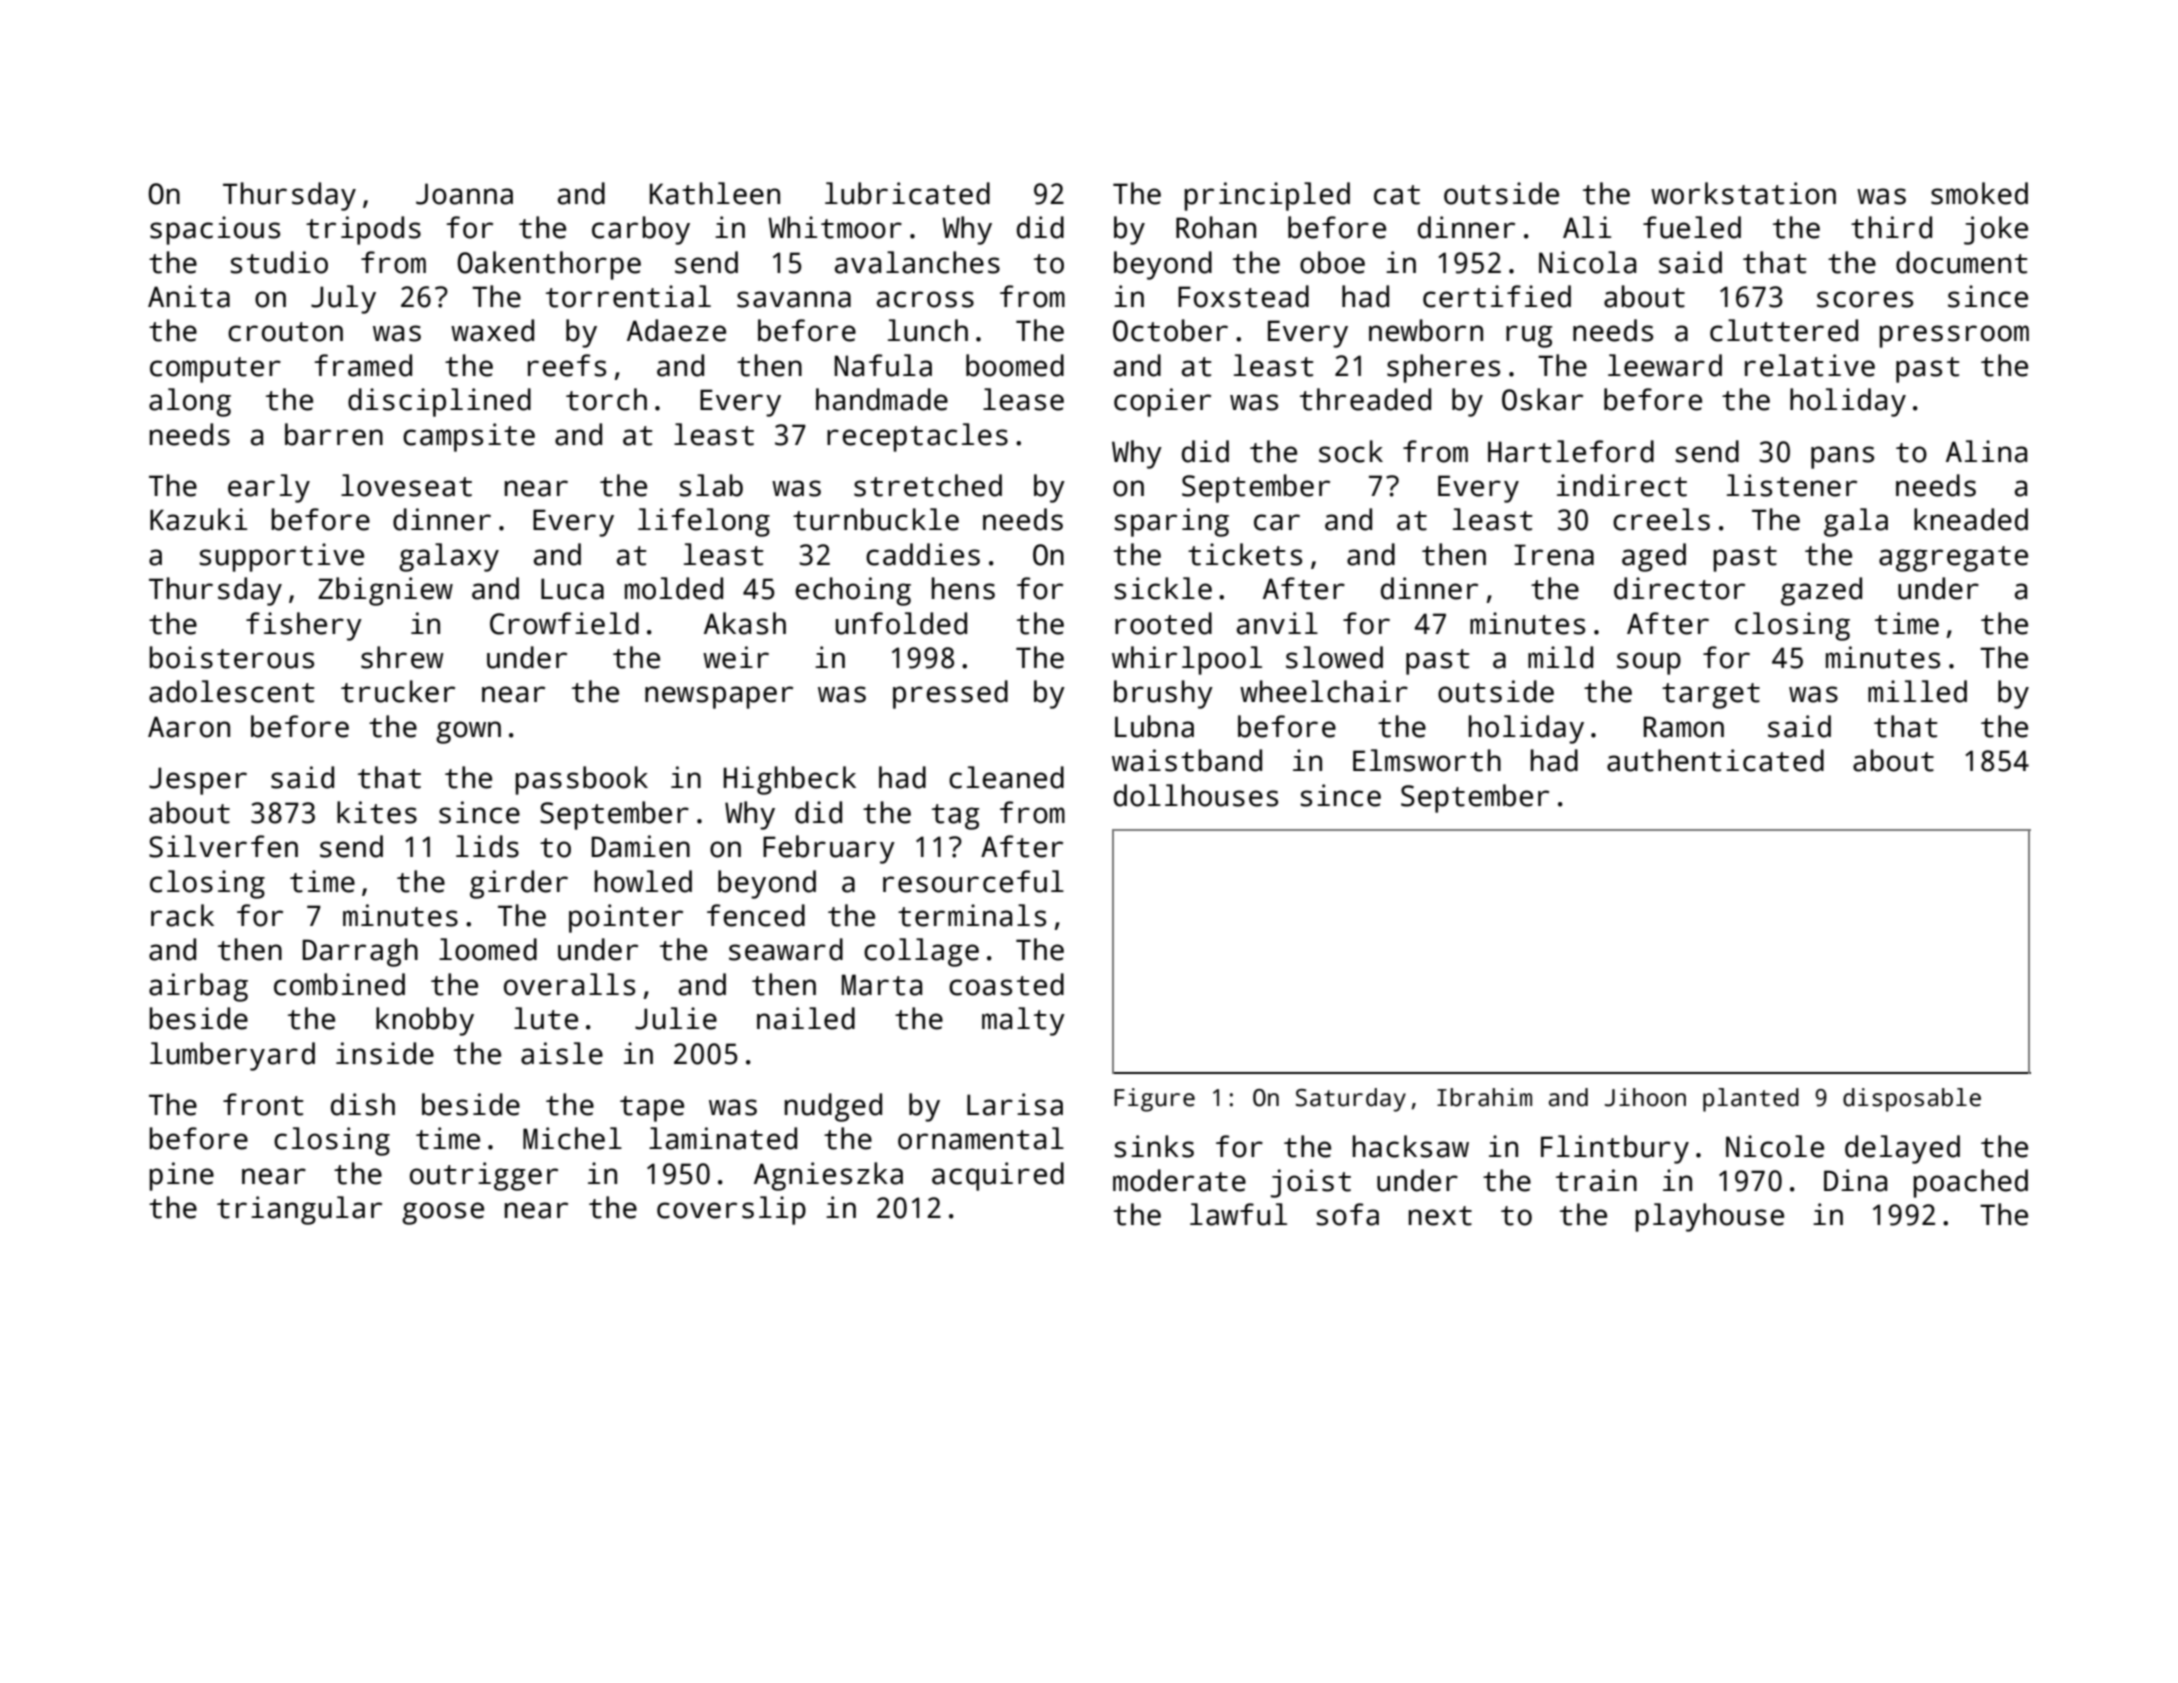 This screenshot has width=2178, height=1683. What do you see at coordinates (1751, 1100) in the screenshot?
I see `planted` at bounding box center [1751, 1100].
